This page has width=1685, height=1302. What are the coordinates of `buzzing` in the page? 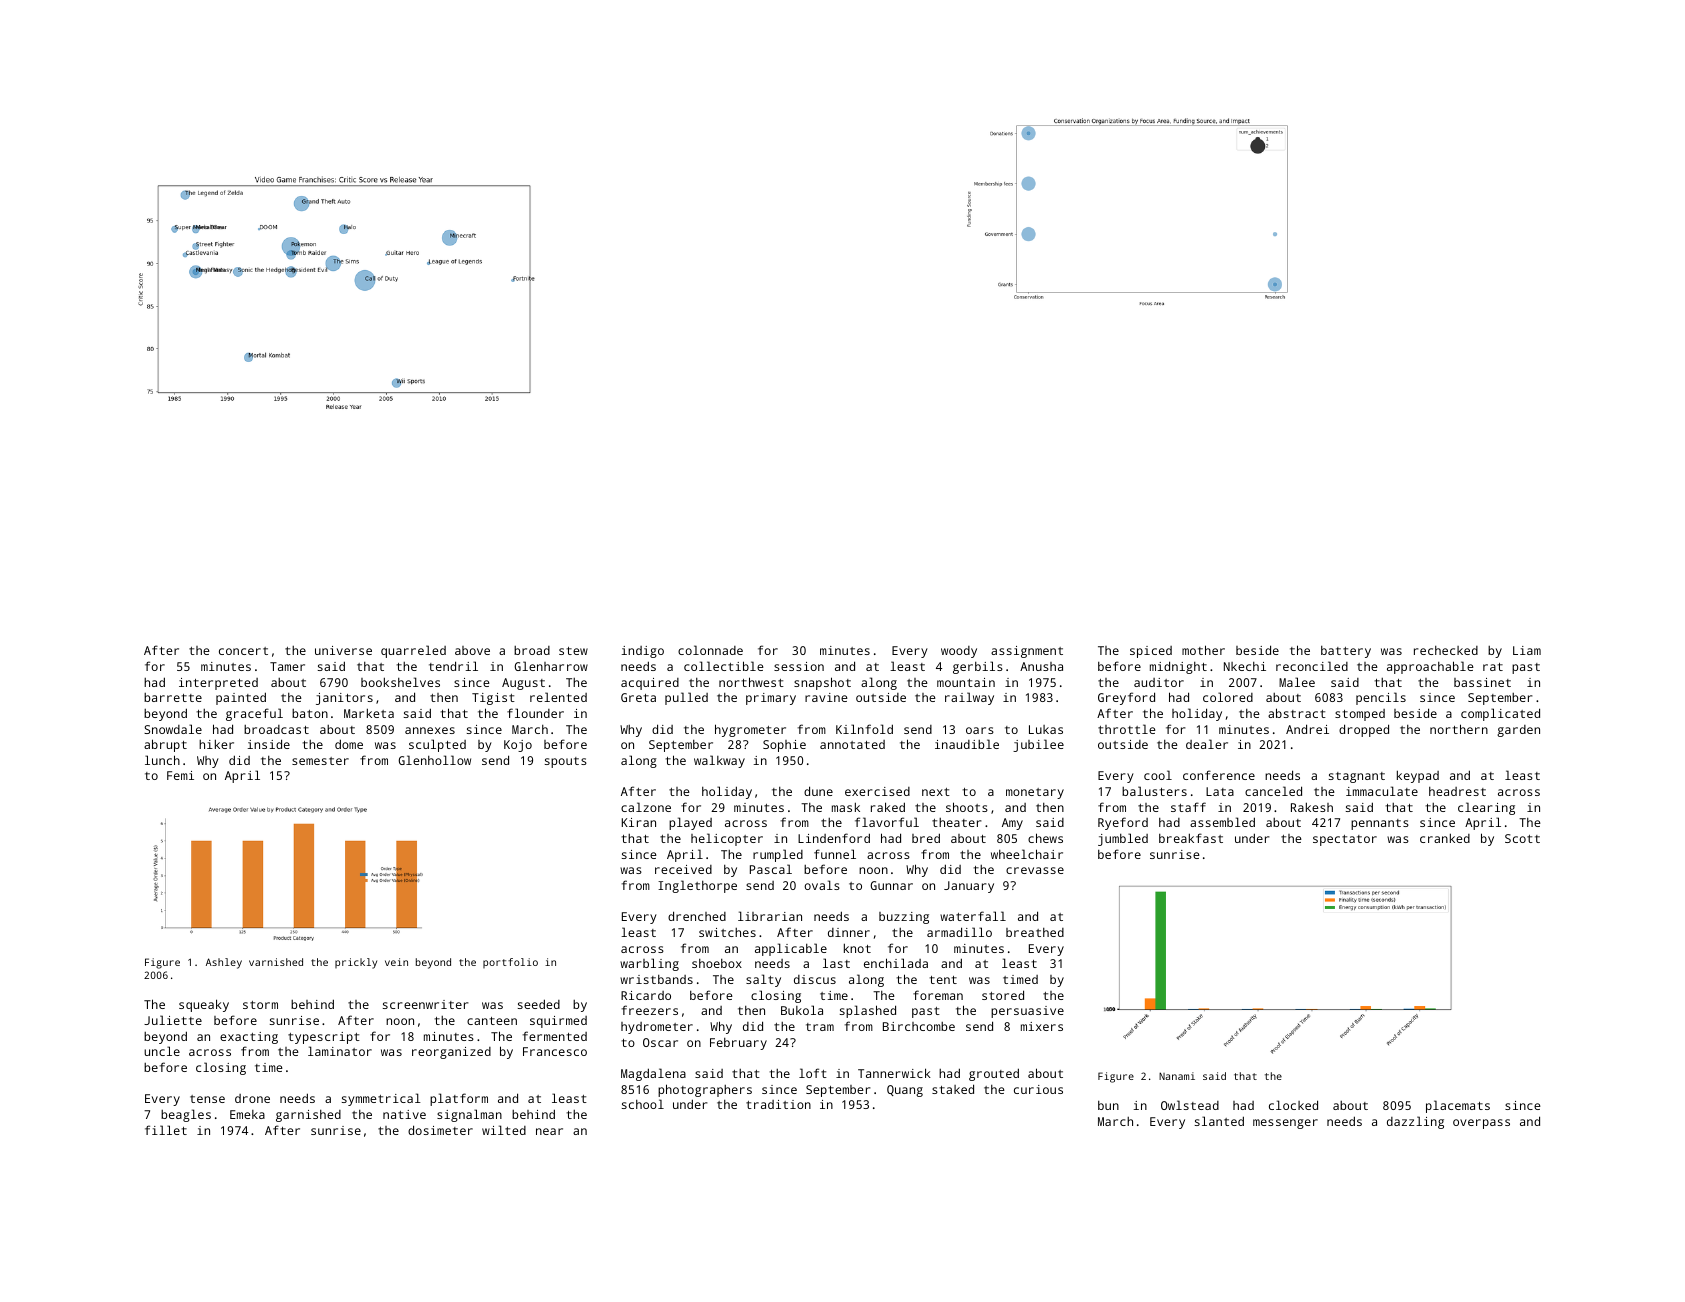 It's located at (904, 918).
